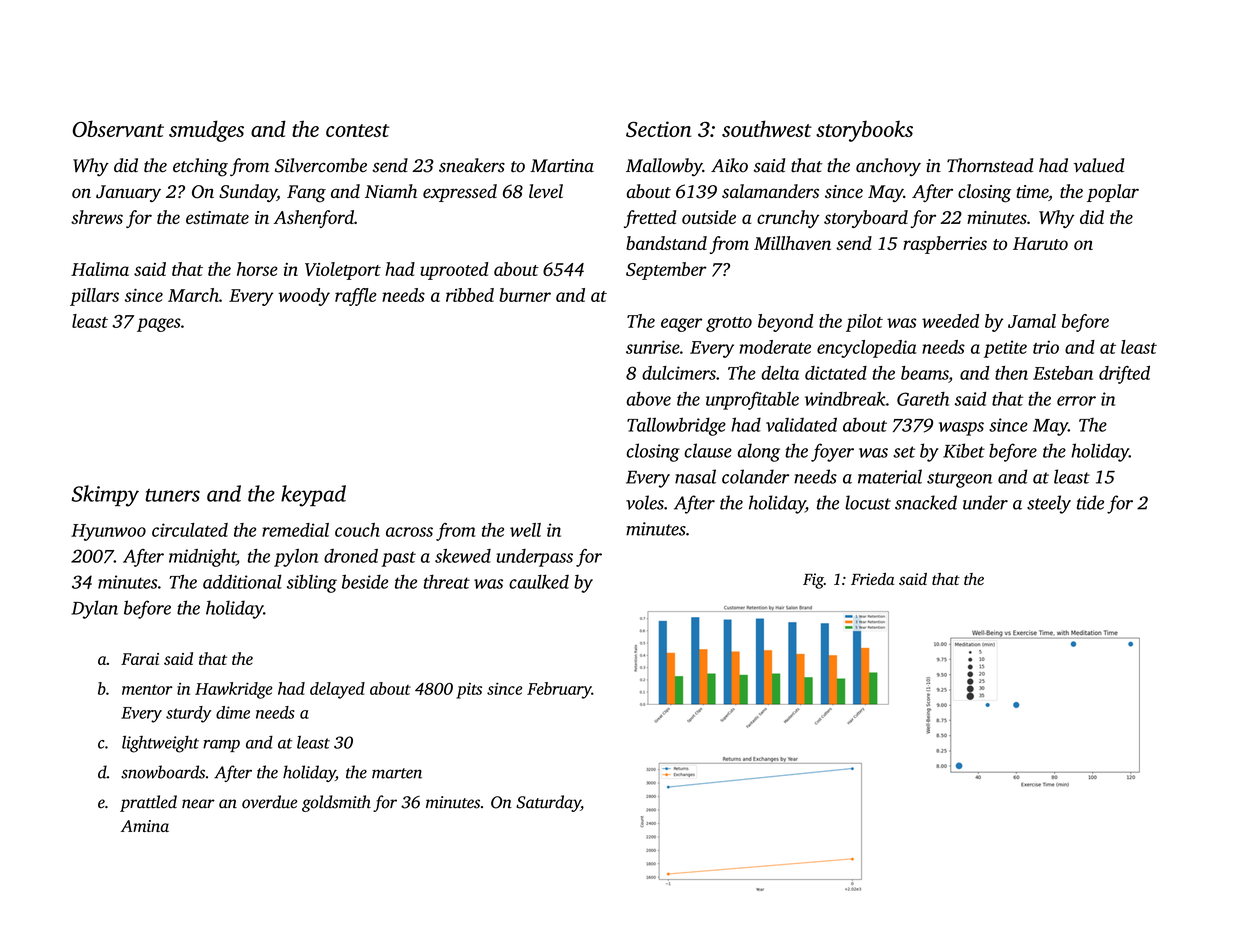 This screenshot has width=1233, height=952. Describe the element at coordinates (469, 691) in the screenshot. I see `pits` at that location.
